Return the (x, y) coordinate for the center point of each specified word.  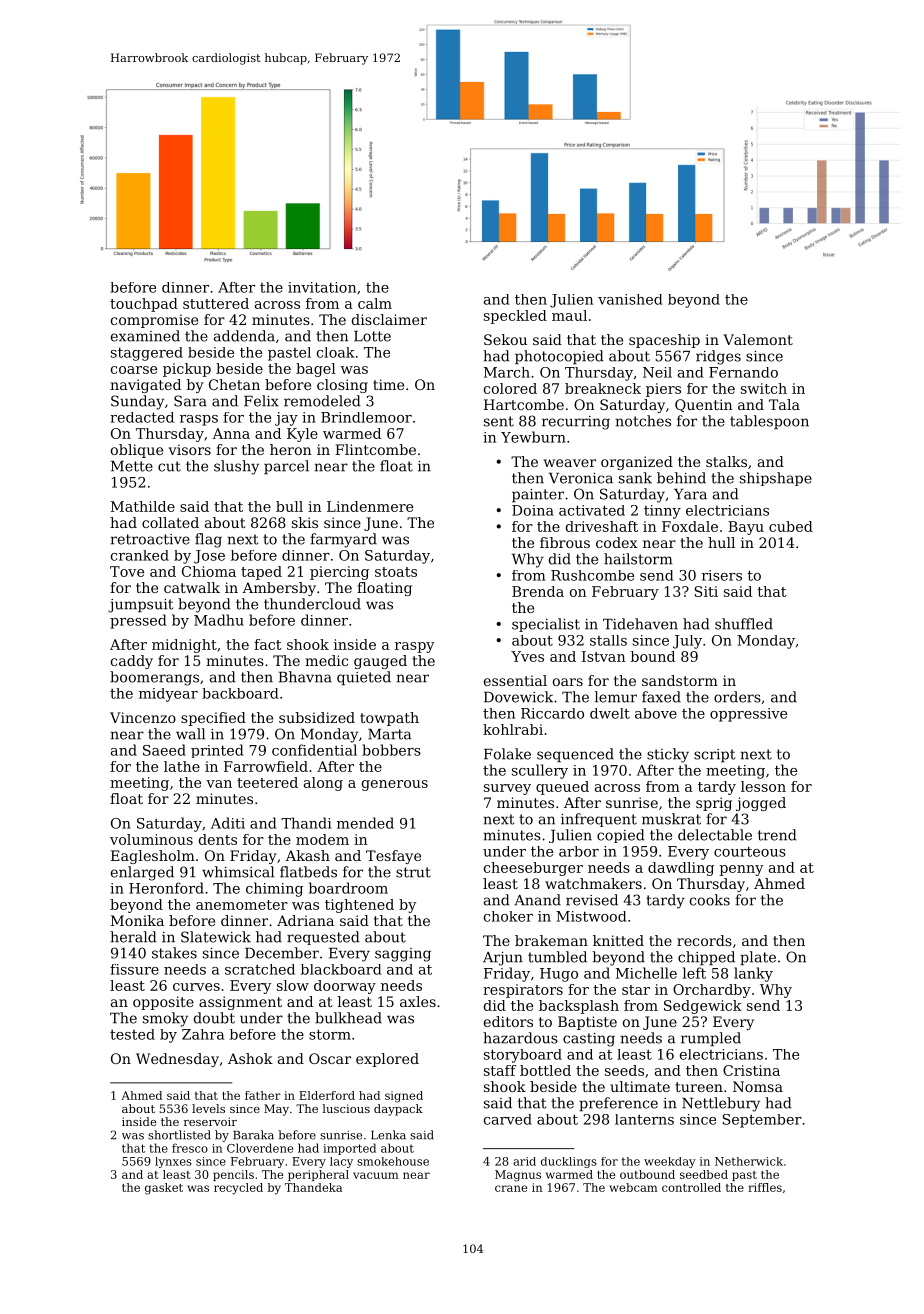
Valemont (758, 339)
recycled (238, 1189)
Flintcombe (375, 449)
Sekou (505, 339)
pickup (187, 370)
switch (764, 388)
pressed (138, 621)
